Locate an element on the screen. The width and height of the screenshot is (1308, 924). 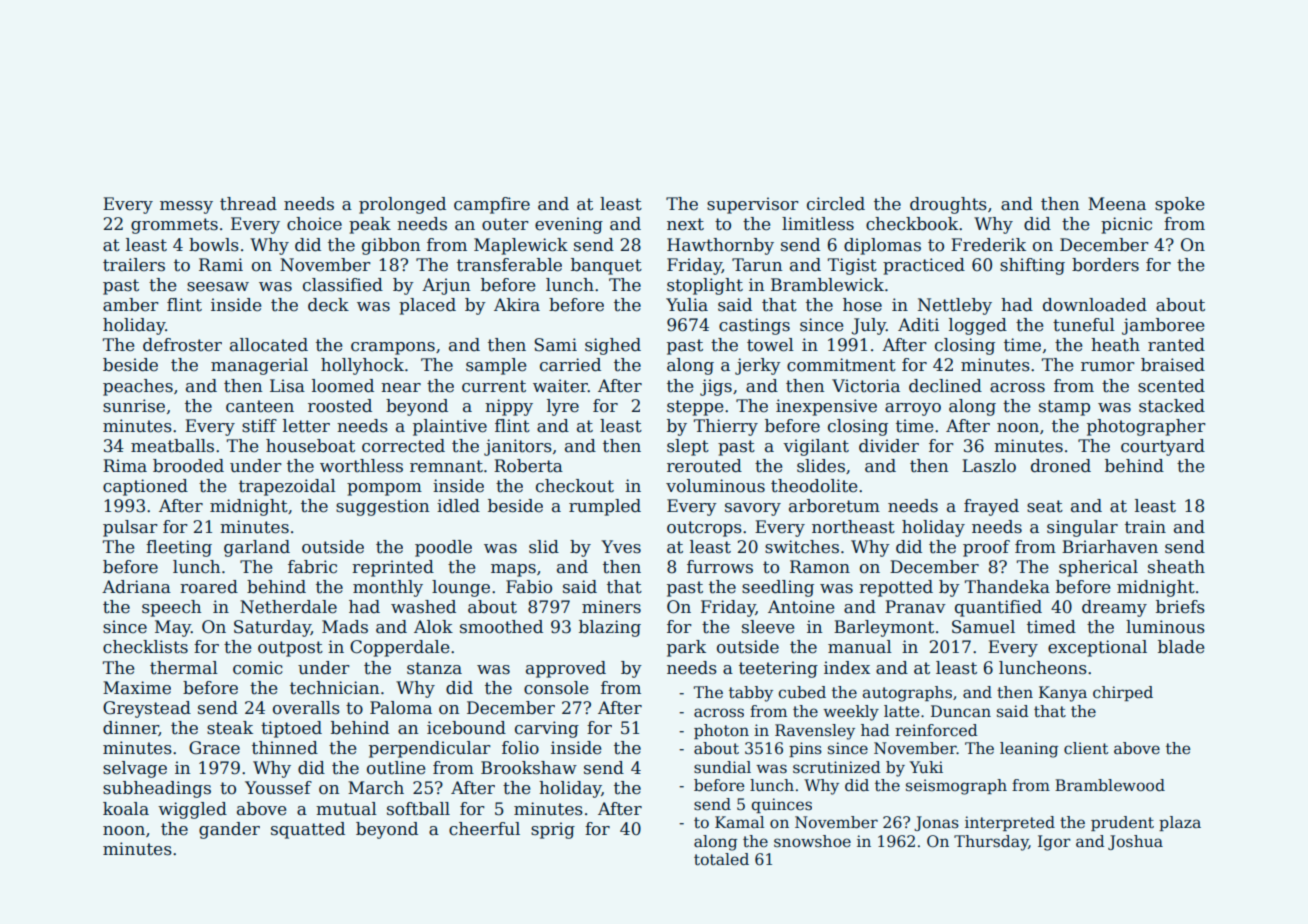
sprig is located at coordinates (553, 830).
